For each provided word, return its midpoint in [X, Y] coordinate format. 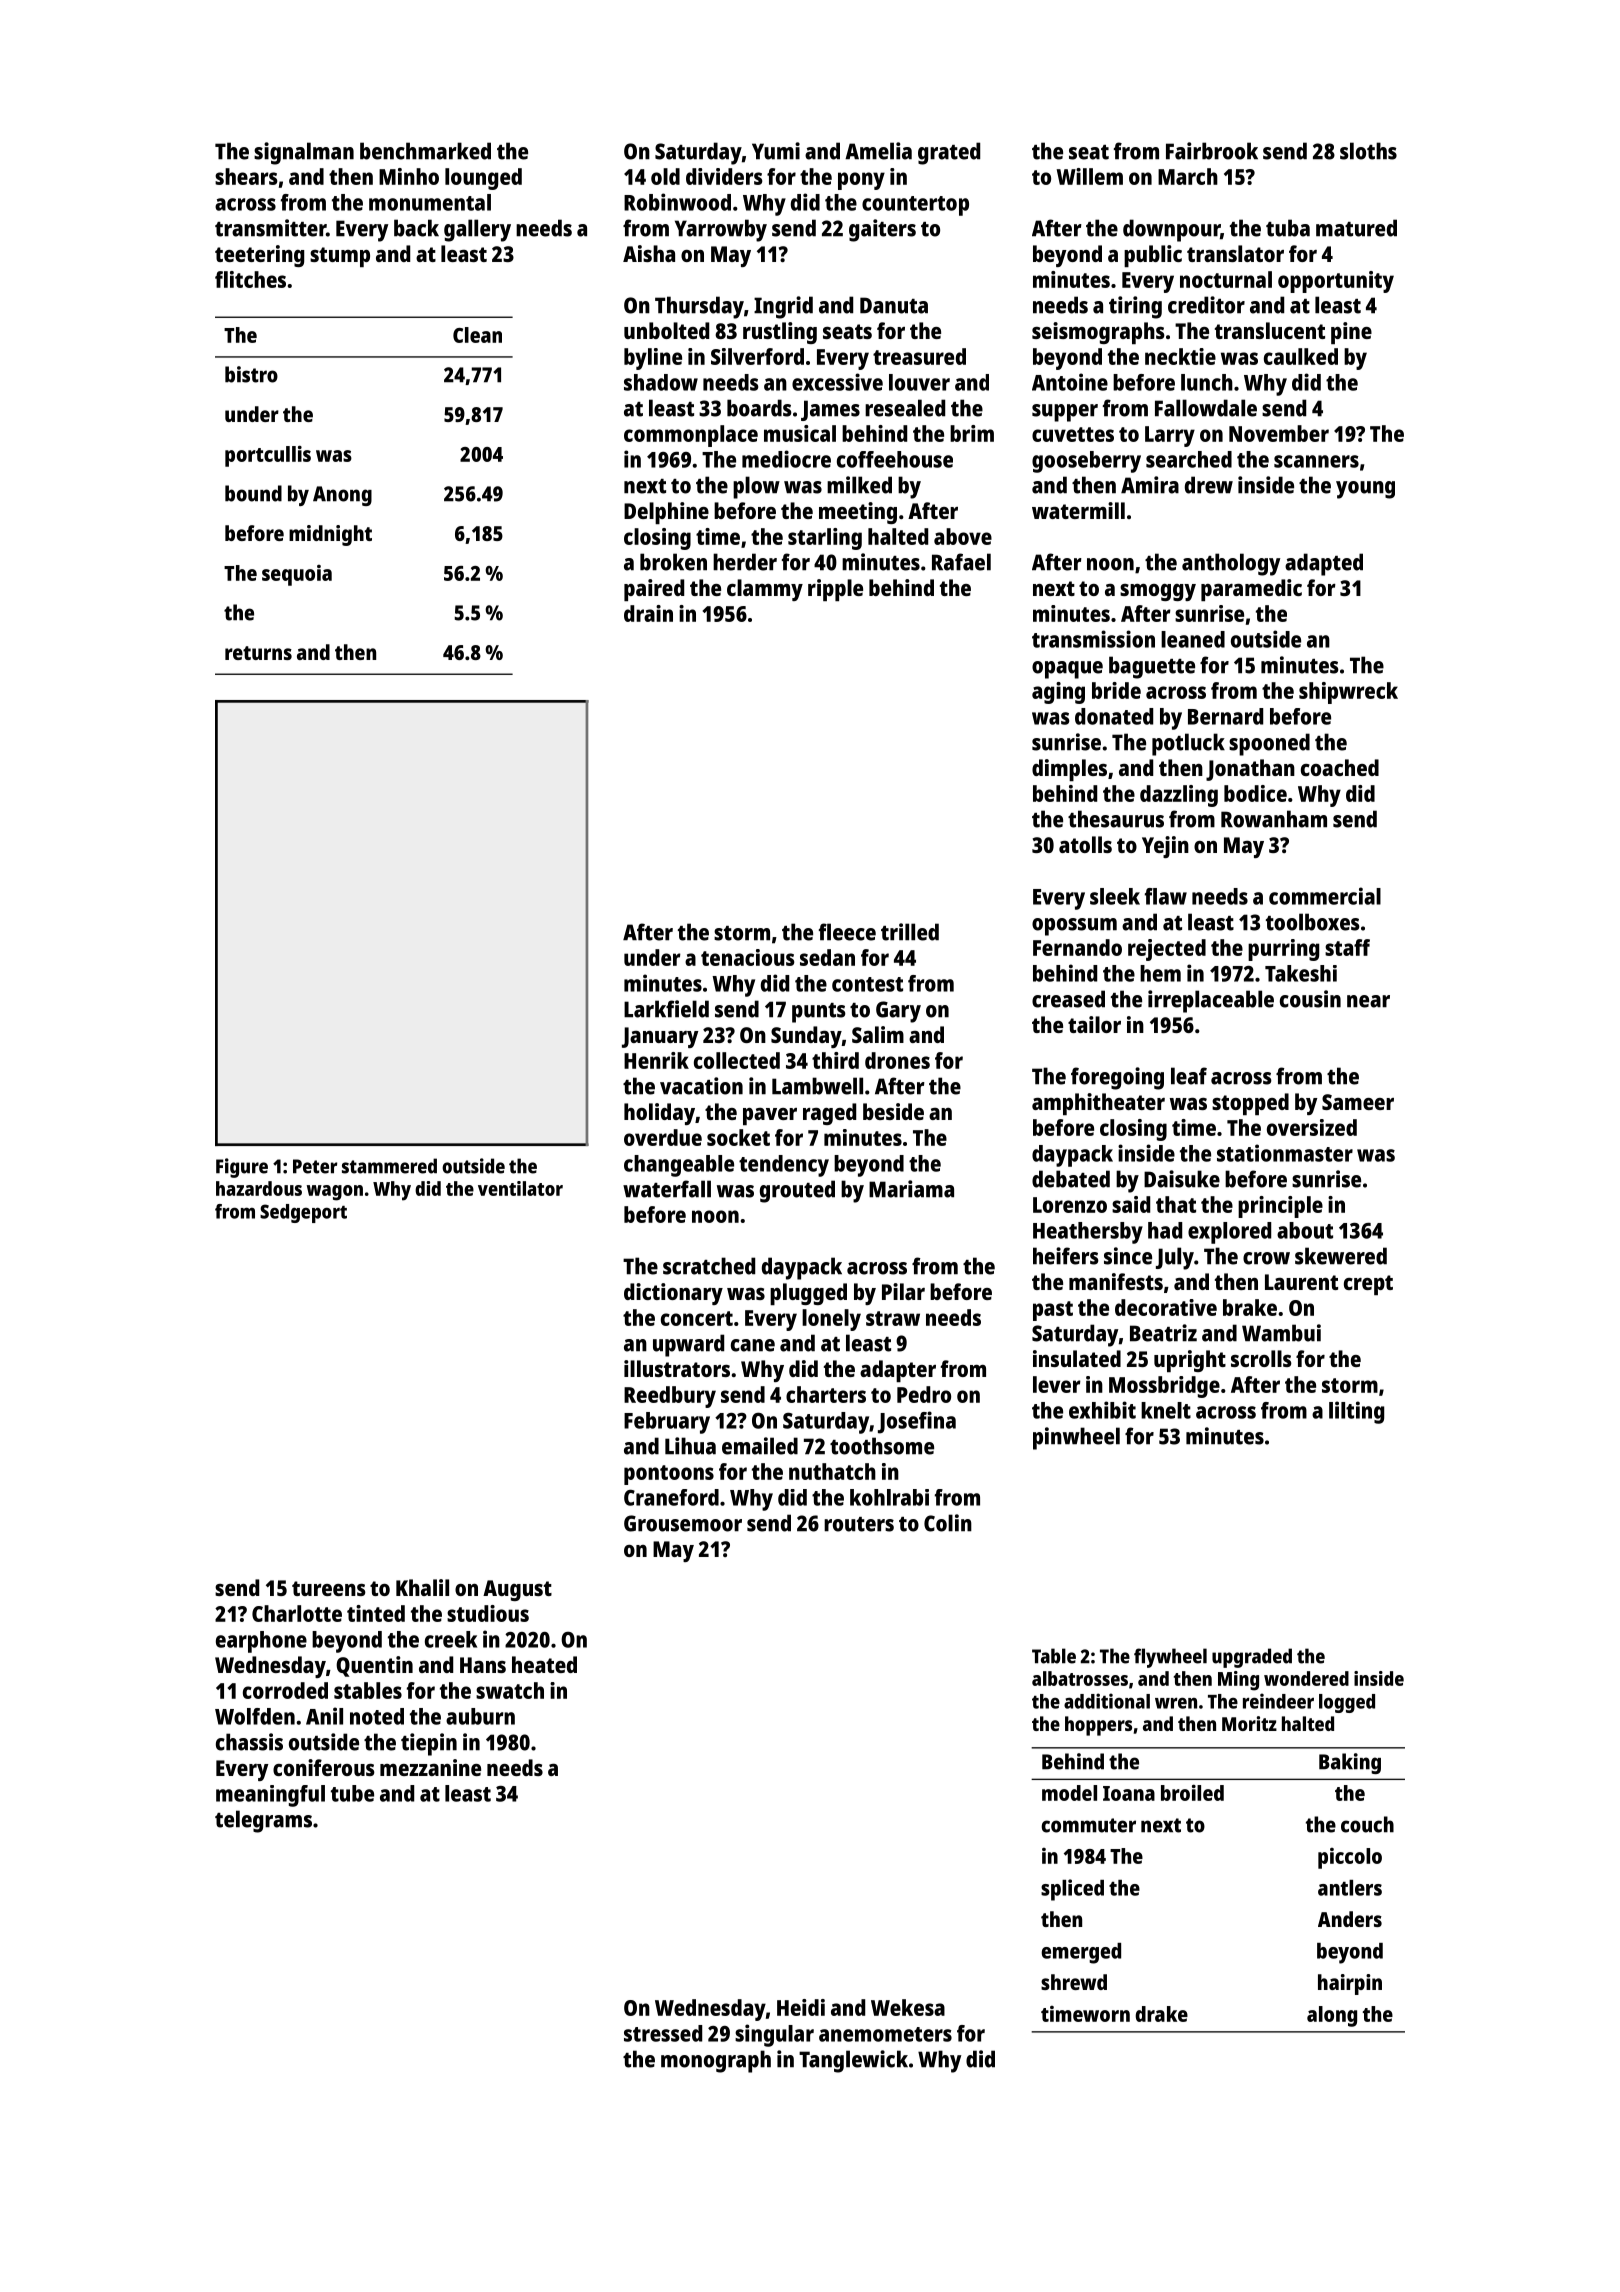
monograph [716, 2061]
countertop [915, 206]
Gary [898, 1012]
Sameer [1358, 1102]
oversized [1312, 1127]
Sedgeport [303, 1213]
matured [1356, 228]
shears [246, 176]
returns [258, 653]
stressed [663, 2033]
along [1332, 2016]
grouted [797, 1191]
